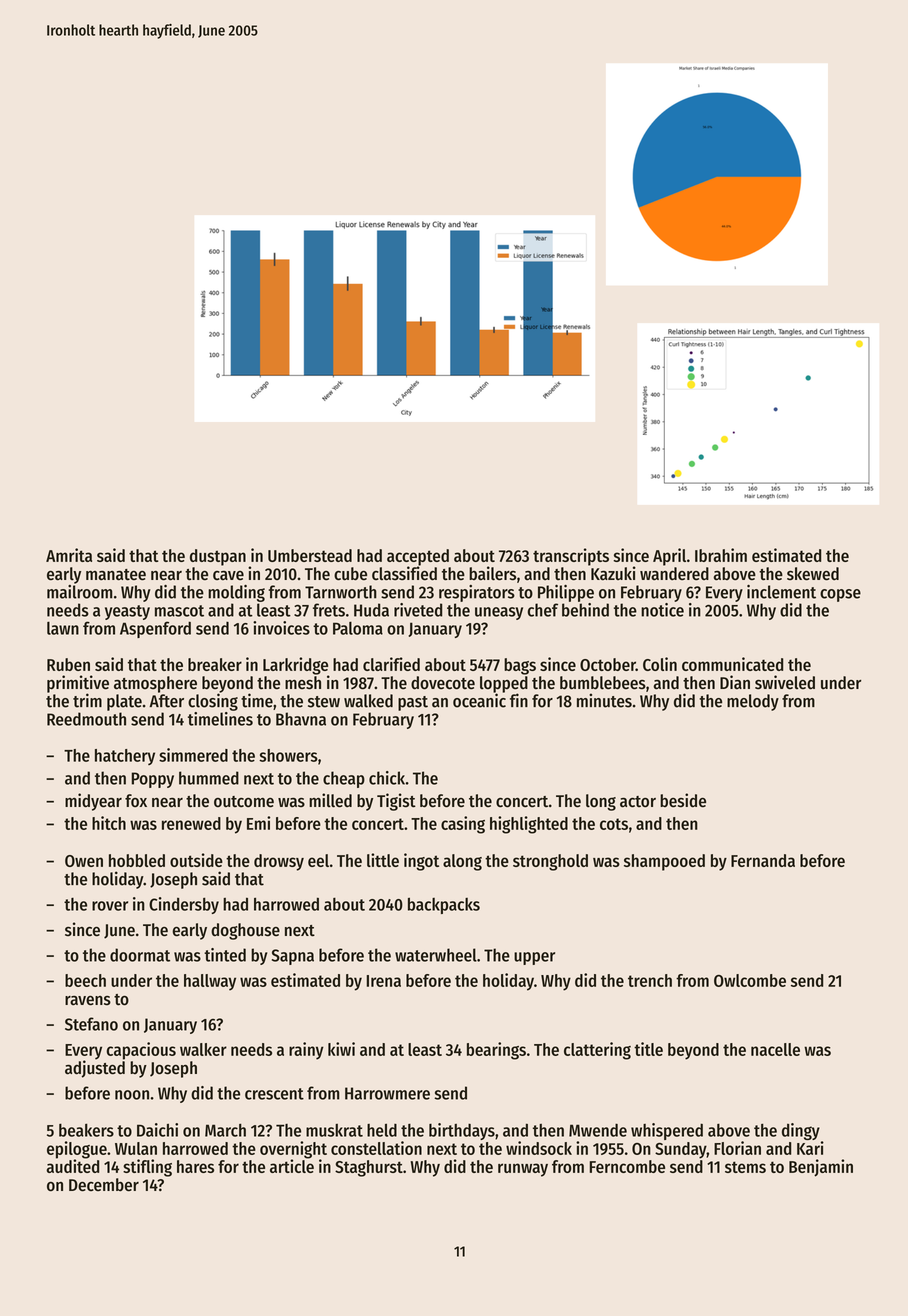  Describe the element at coordinates (775, 1049) in the document. I see `nacelle` at that location.
